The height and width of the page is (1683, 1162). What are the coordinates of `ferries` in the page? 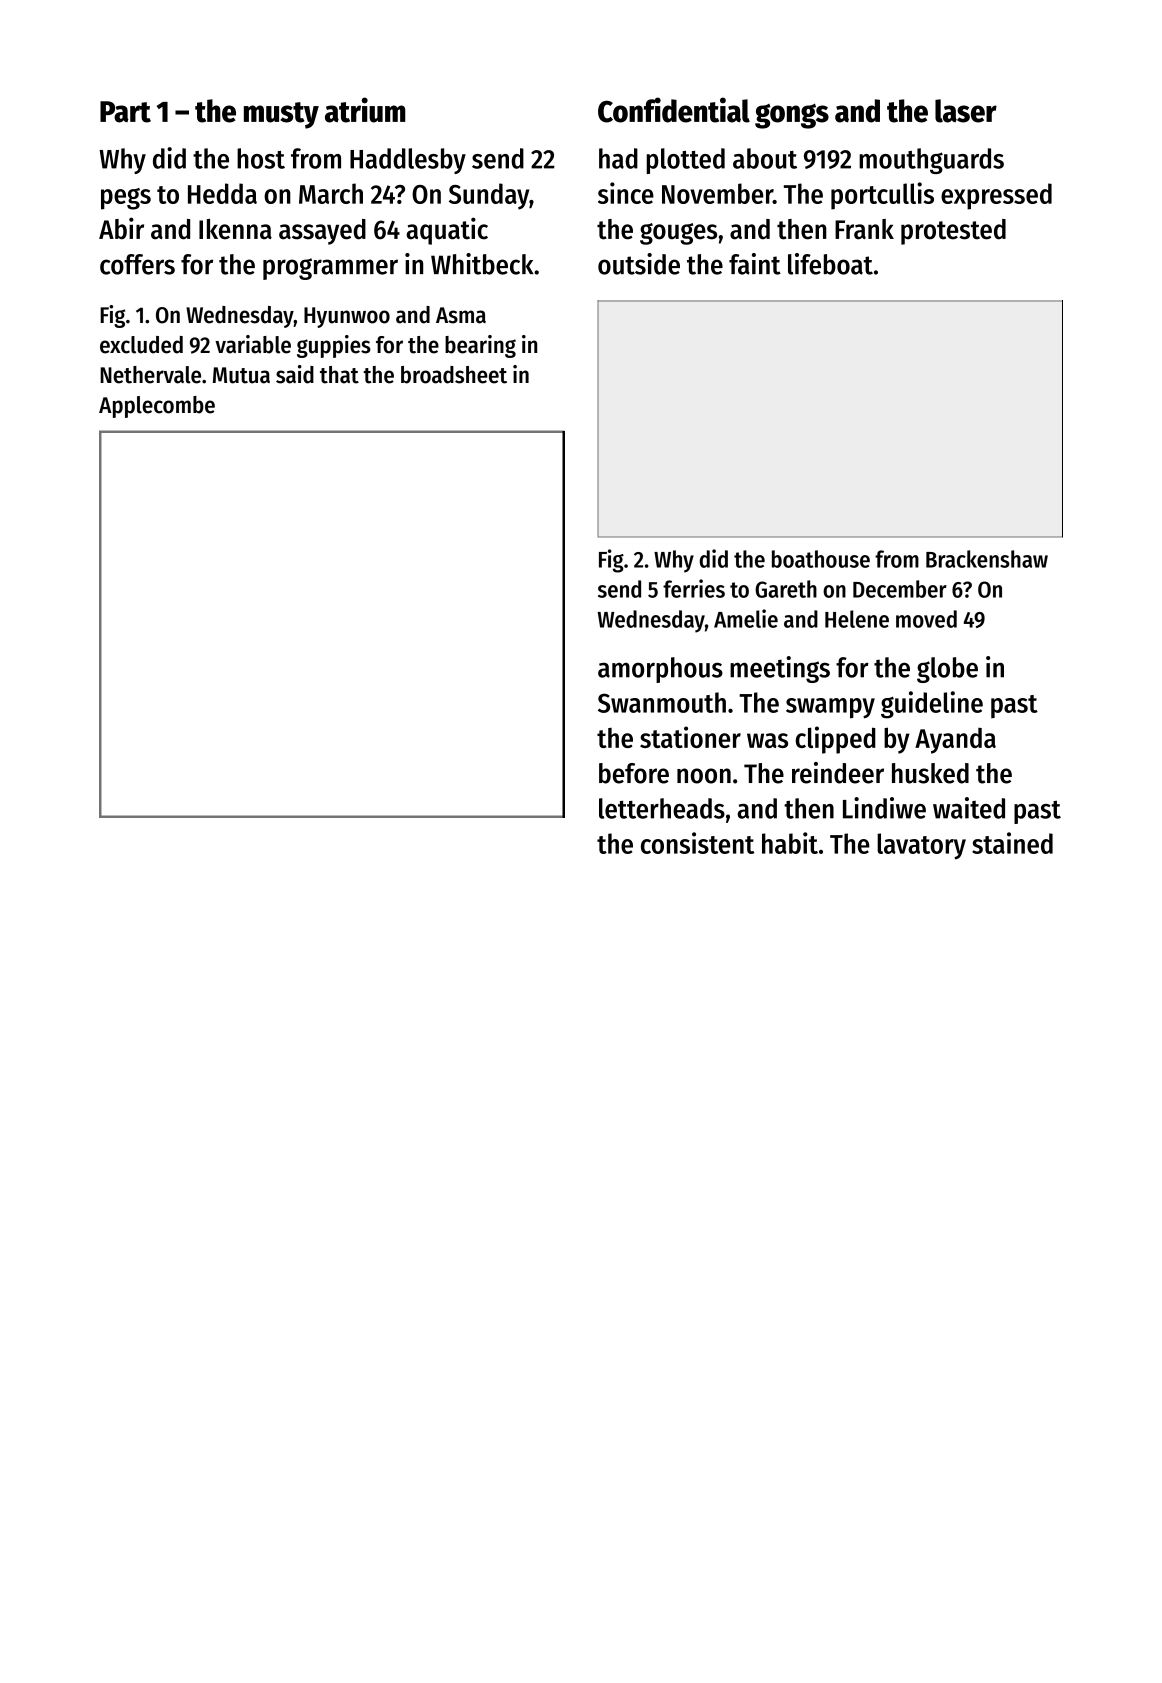 It's located at (694, 588).
